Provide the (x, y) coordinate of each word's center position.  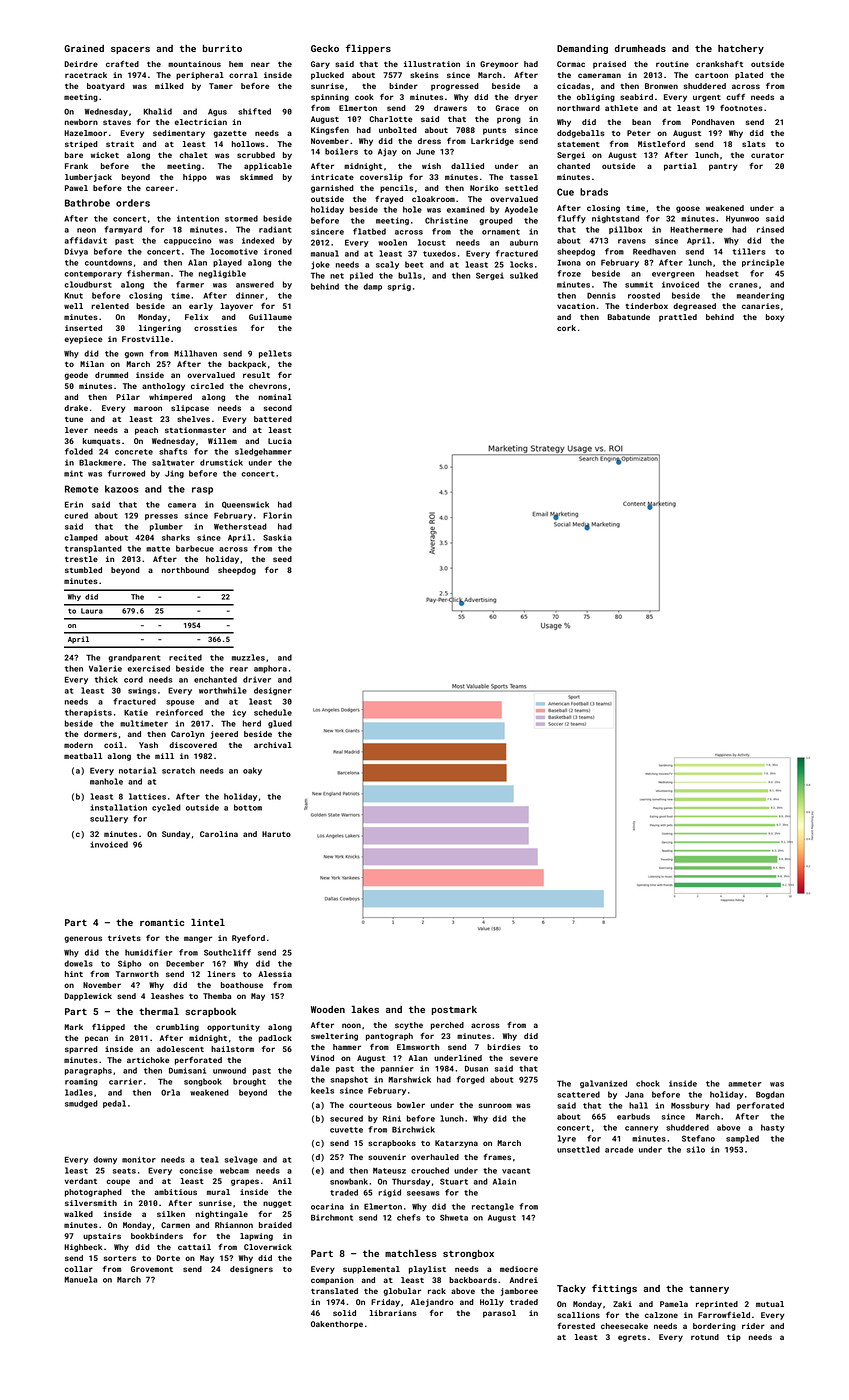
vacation (576, 306)
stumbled (83, 570)
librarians (393, 1313)
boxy (775, 318)
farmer (190, 284)
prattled (678, 318)
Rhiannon (234, 1225)
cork (566, 328)
